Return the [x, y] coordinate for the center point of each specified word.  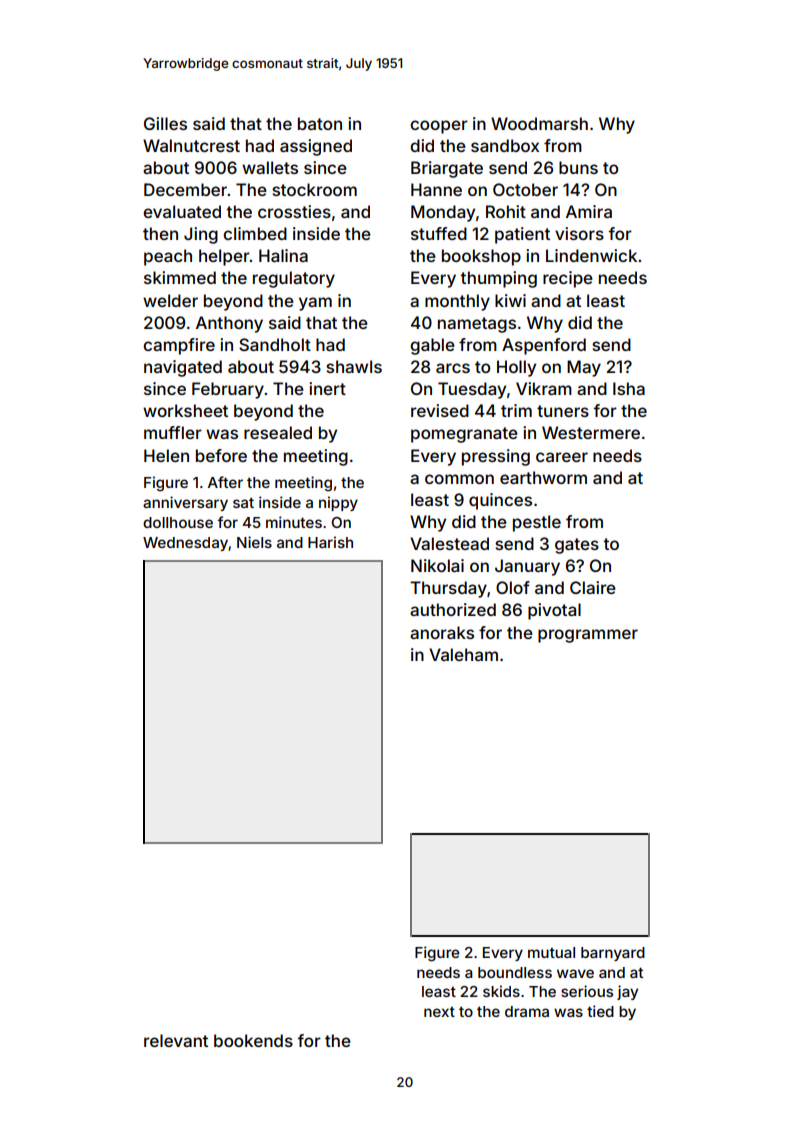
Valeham [463, 654]
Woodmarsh [539, 123]
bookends [253, 1040]
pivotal [554, 611]
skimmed [180, 277]
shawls [354, 366]
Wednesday [185, 544]
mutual [551, 952]
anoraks [442, 632]
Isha [629, 388]
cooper [439, 127]
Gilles [165, 123]
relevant [176, 1040]
